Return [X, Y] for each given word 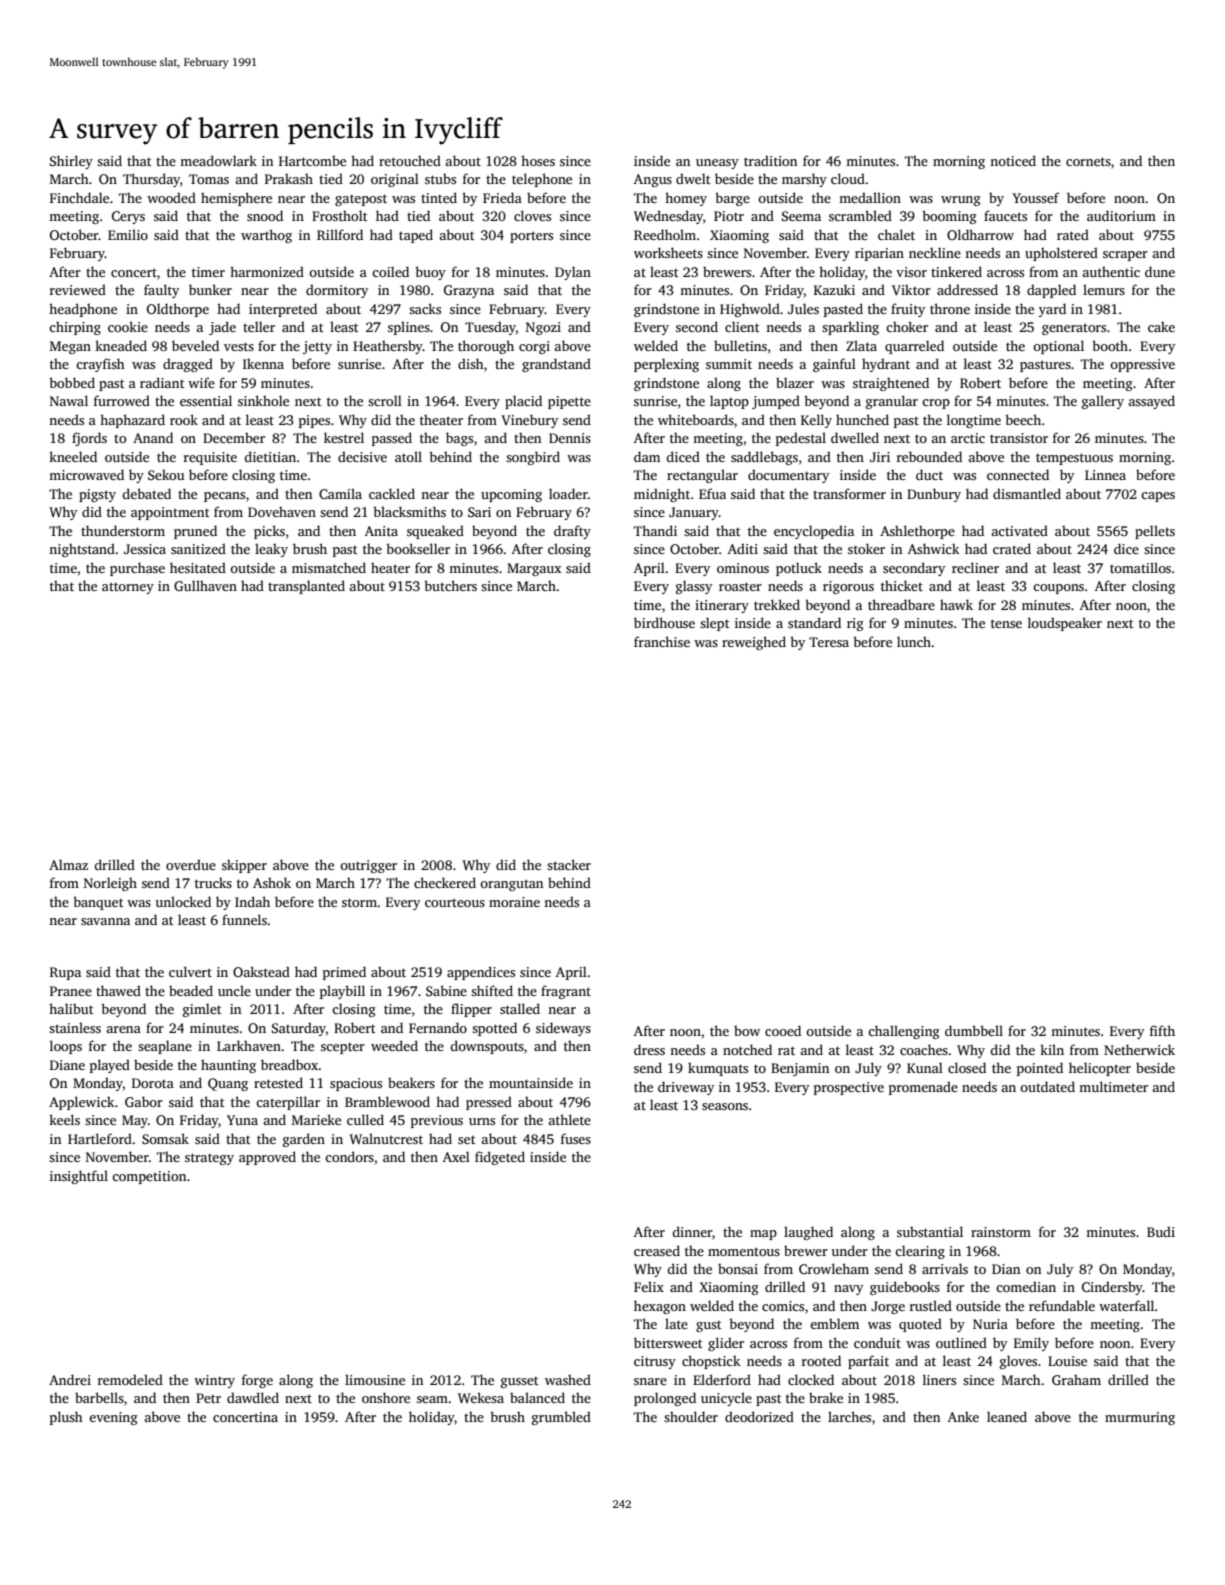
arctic [968, 438]
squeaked [435, 532]
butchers [450, 585]
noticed [1013, 160]
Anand [153, 437]
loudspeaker [1065, 624]
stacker [569, 864]
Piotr [729, 216]
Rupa [65, 973]
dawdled [253, 1397]
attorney [128, 588]
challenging [904, 1032]
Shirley [71, 162]
